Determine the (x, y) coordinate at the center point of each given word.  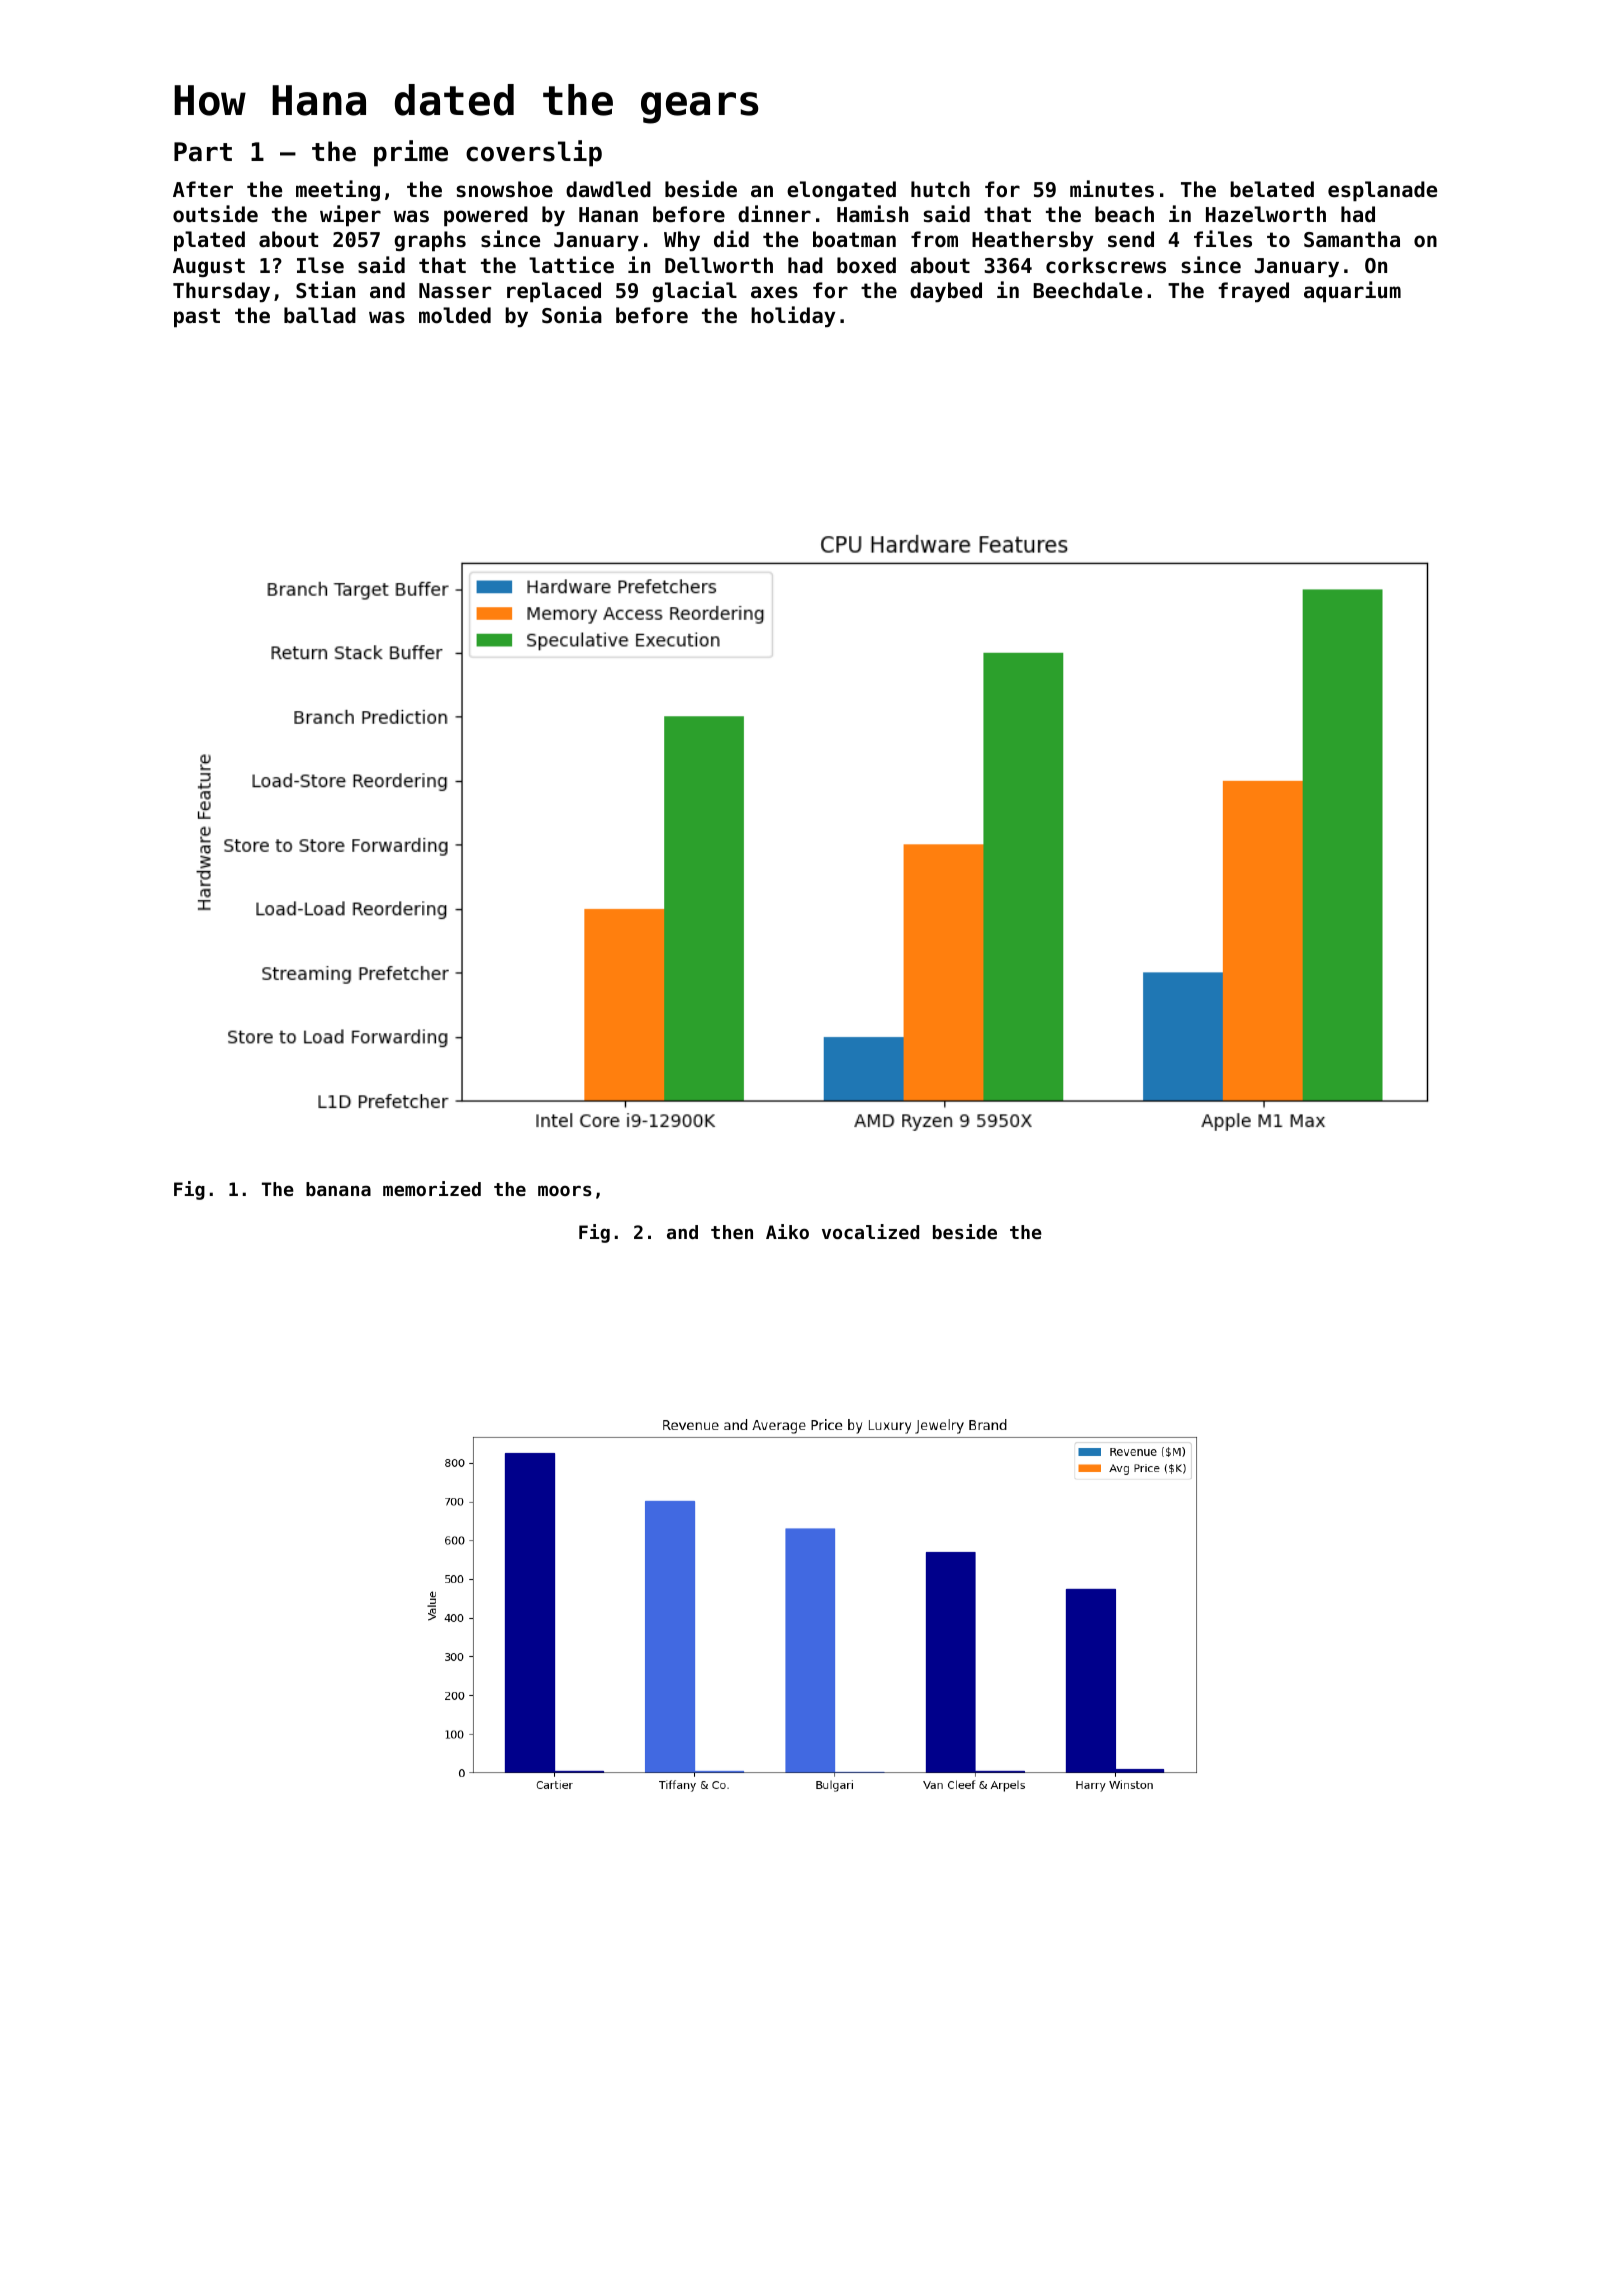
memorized (432, 1188)
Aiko (787, 1231)
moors (565, 1190)
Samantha (1352, 239)
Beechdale (1087, 290)
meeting (338, 190)
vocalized (870, 1231)
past (197, 318)
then (732, 1232)
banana (338, 1189)
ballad (320, 315)
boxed (866, 265)
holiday (793, 316)
